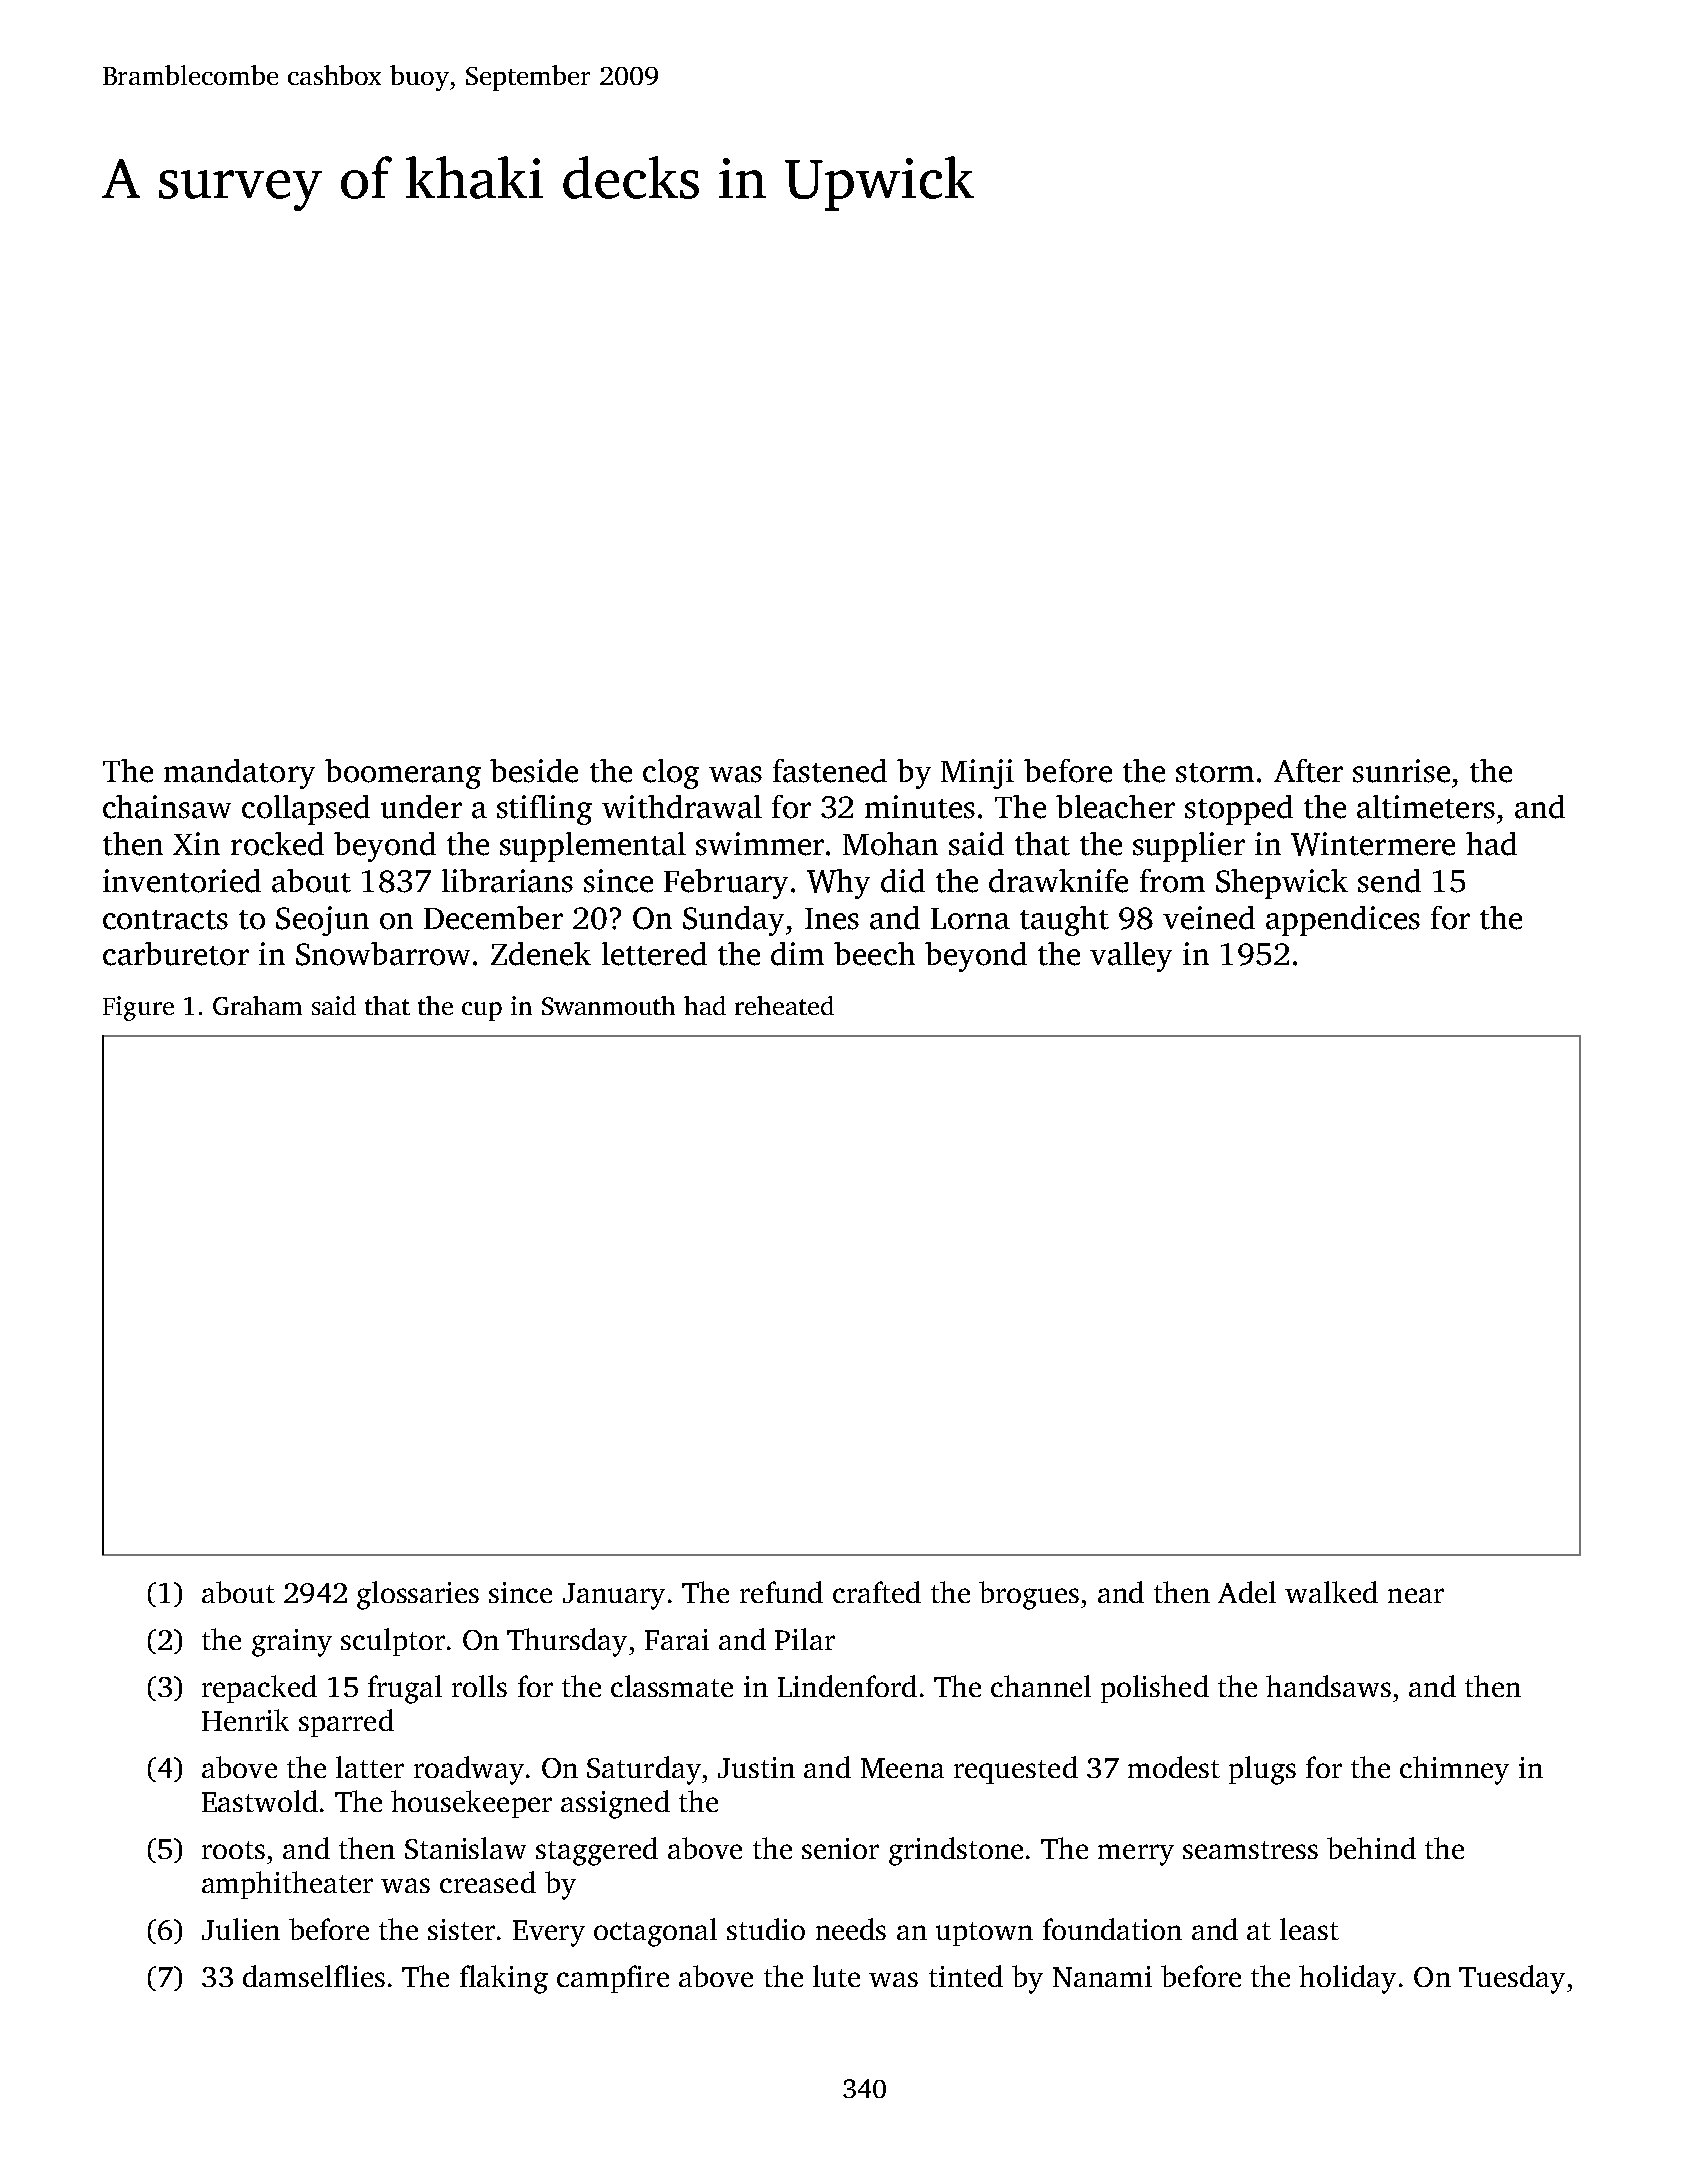  What do you see at coordinates (233, 1850) in the screenshot?
I see `roots` at bounding box center [233, 1850].
